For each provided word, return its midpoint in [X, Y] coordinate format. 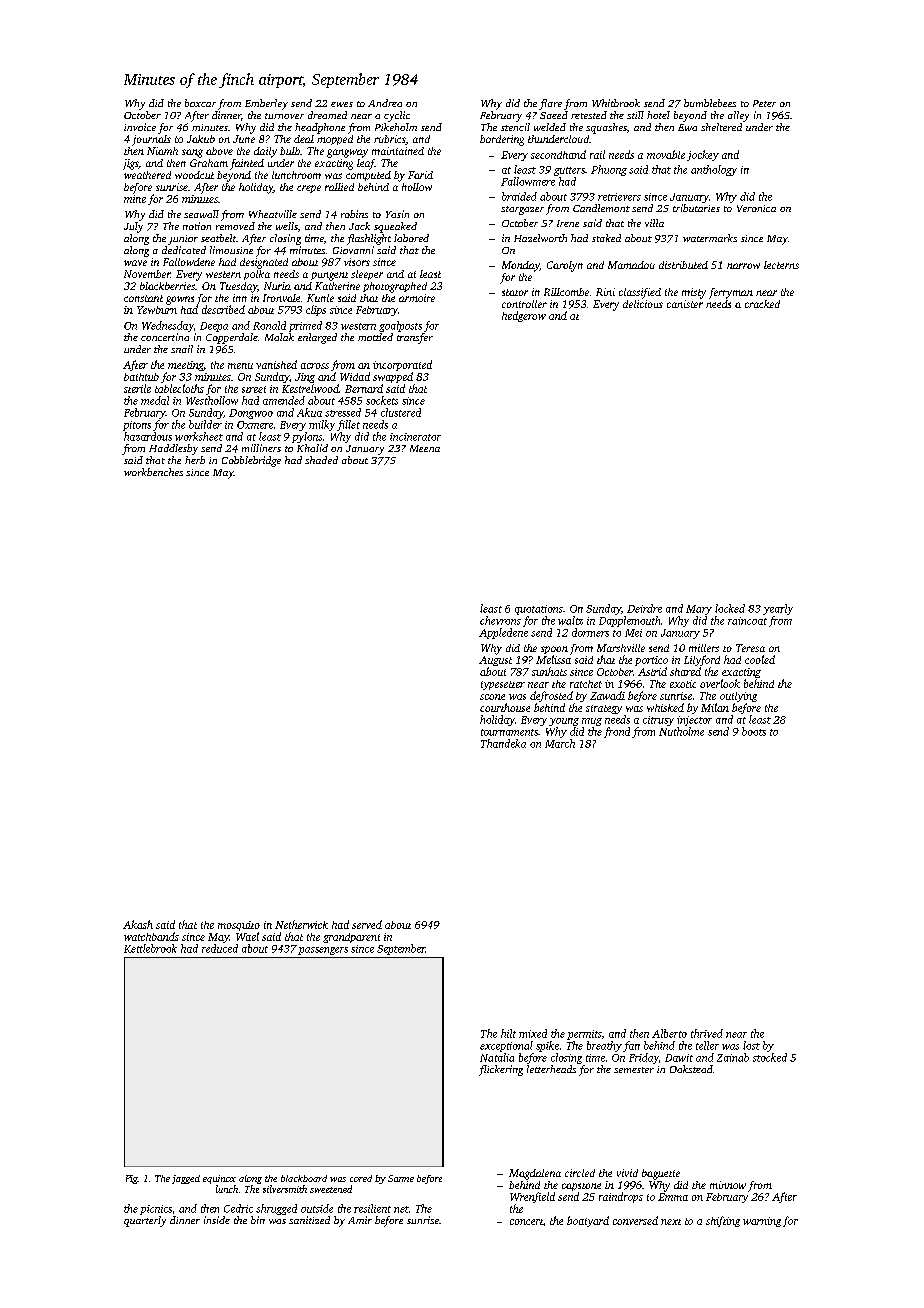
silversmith [285, 1189]
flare [550, 104]
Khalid [312, 448]
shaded [321, 460]
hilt [508, 1033]
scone [492, 697]
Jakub [201, 139]
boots [754, 731]
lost [751, 1045]
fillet [348, 425]
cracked [762, 304]
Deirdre [644, 608]
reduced [220, 948]
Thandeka [503, 743]
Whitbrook [616, 103]
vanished [276, 364]
